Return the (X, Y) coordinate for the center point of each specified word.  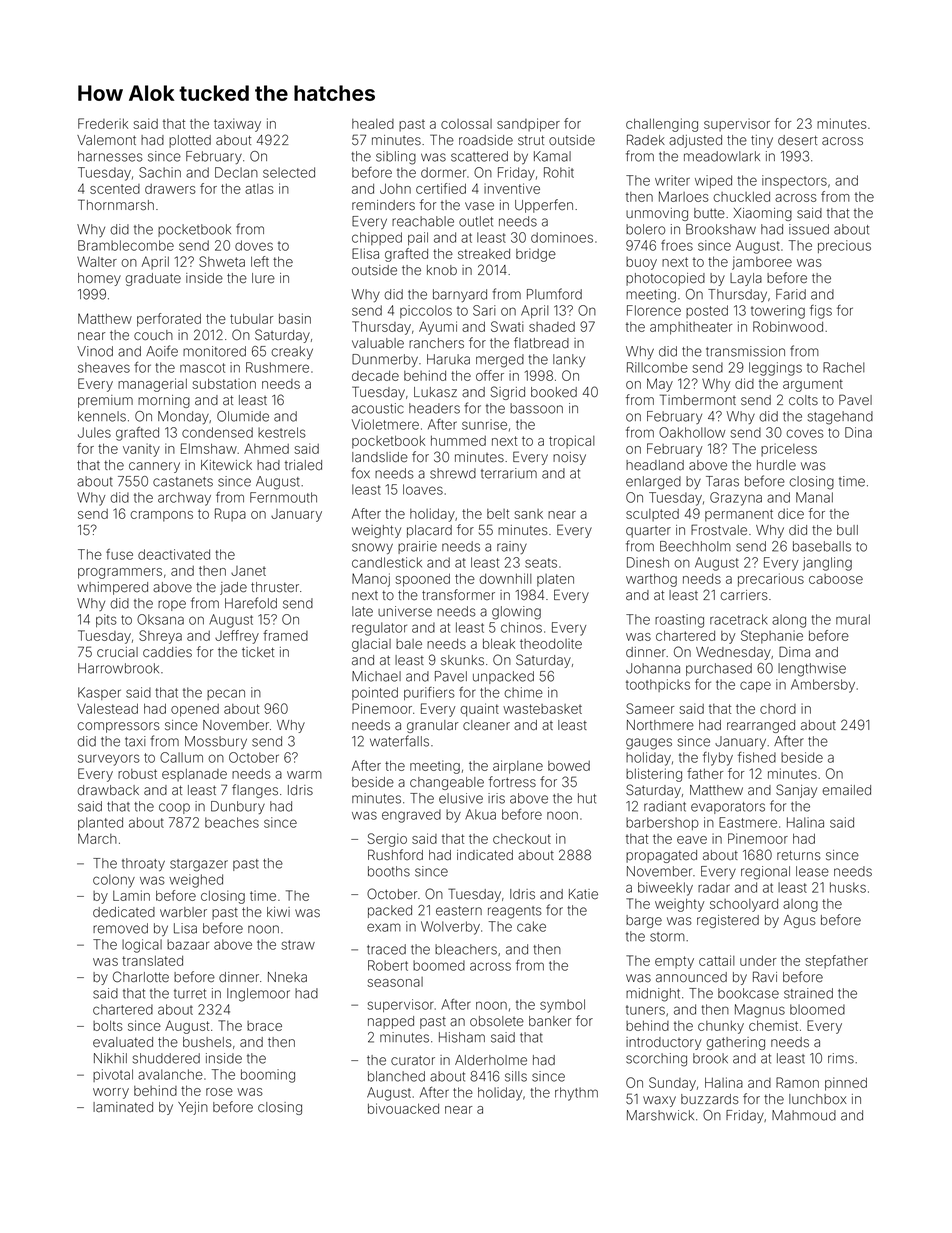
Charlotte (141, 977)
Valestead (107, 708)
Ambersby (823, 686)
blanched (396, 1076)
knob (442, 270)
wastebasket (542, 709)
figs (821, 312)
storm (667, 937)
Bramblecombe (126, 245)
